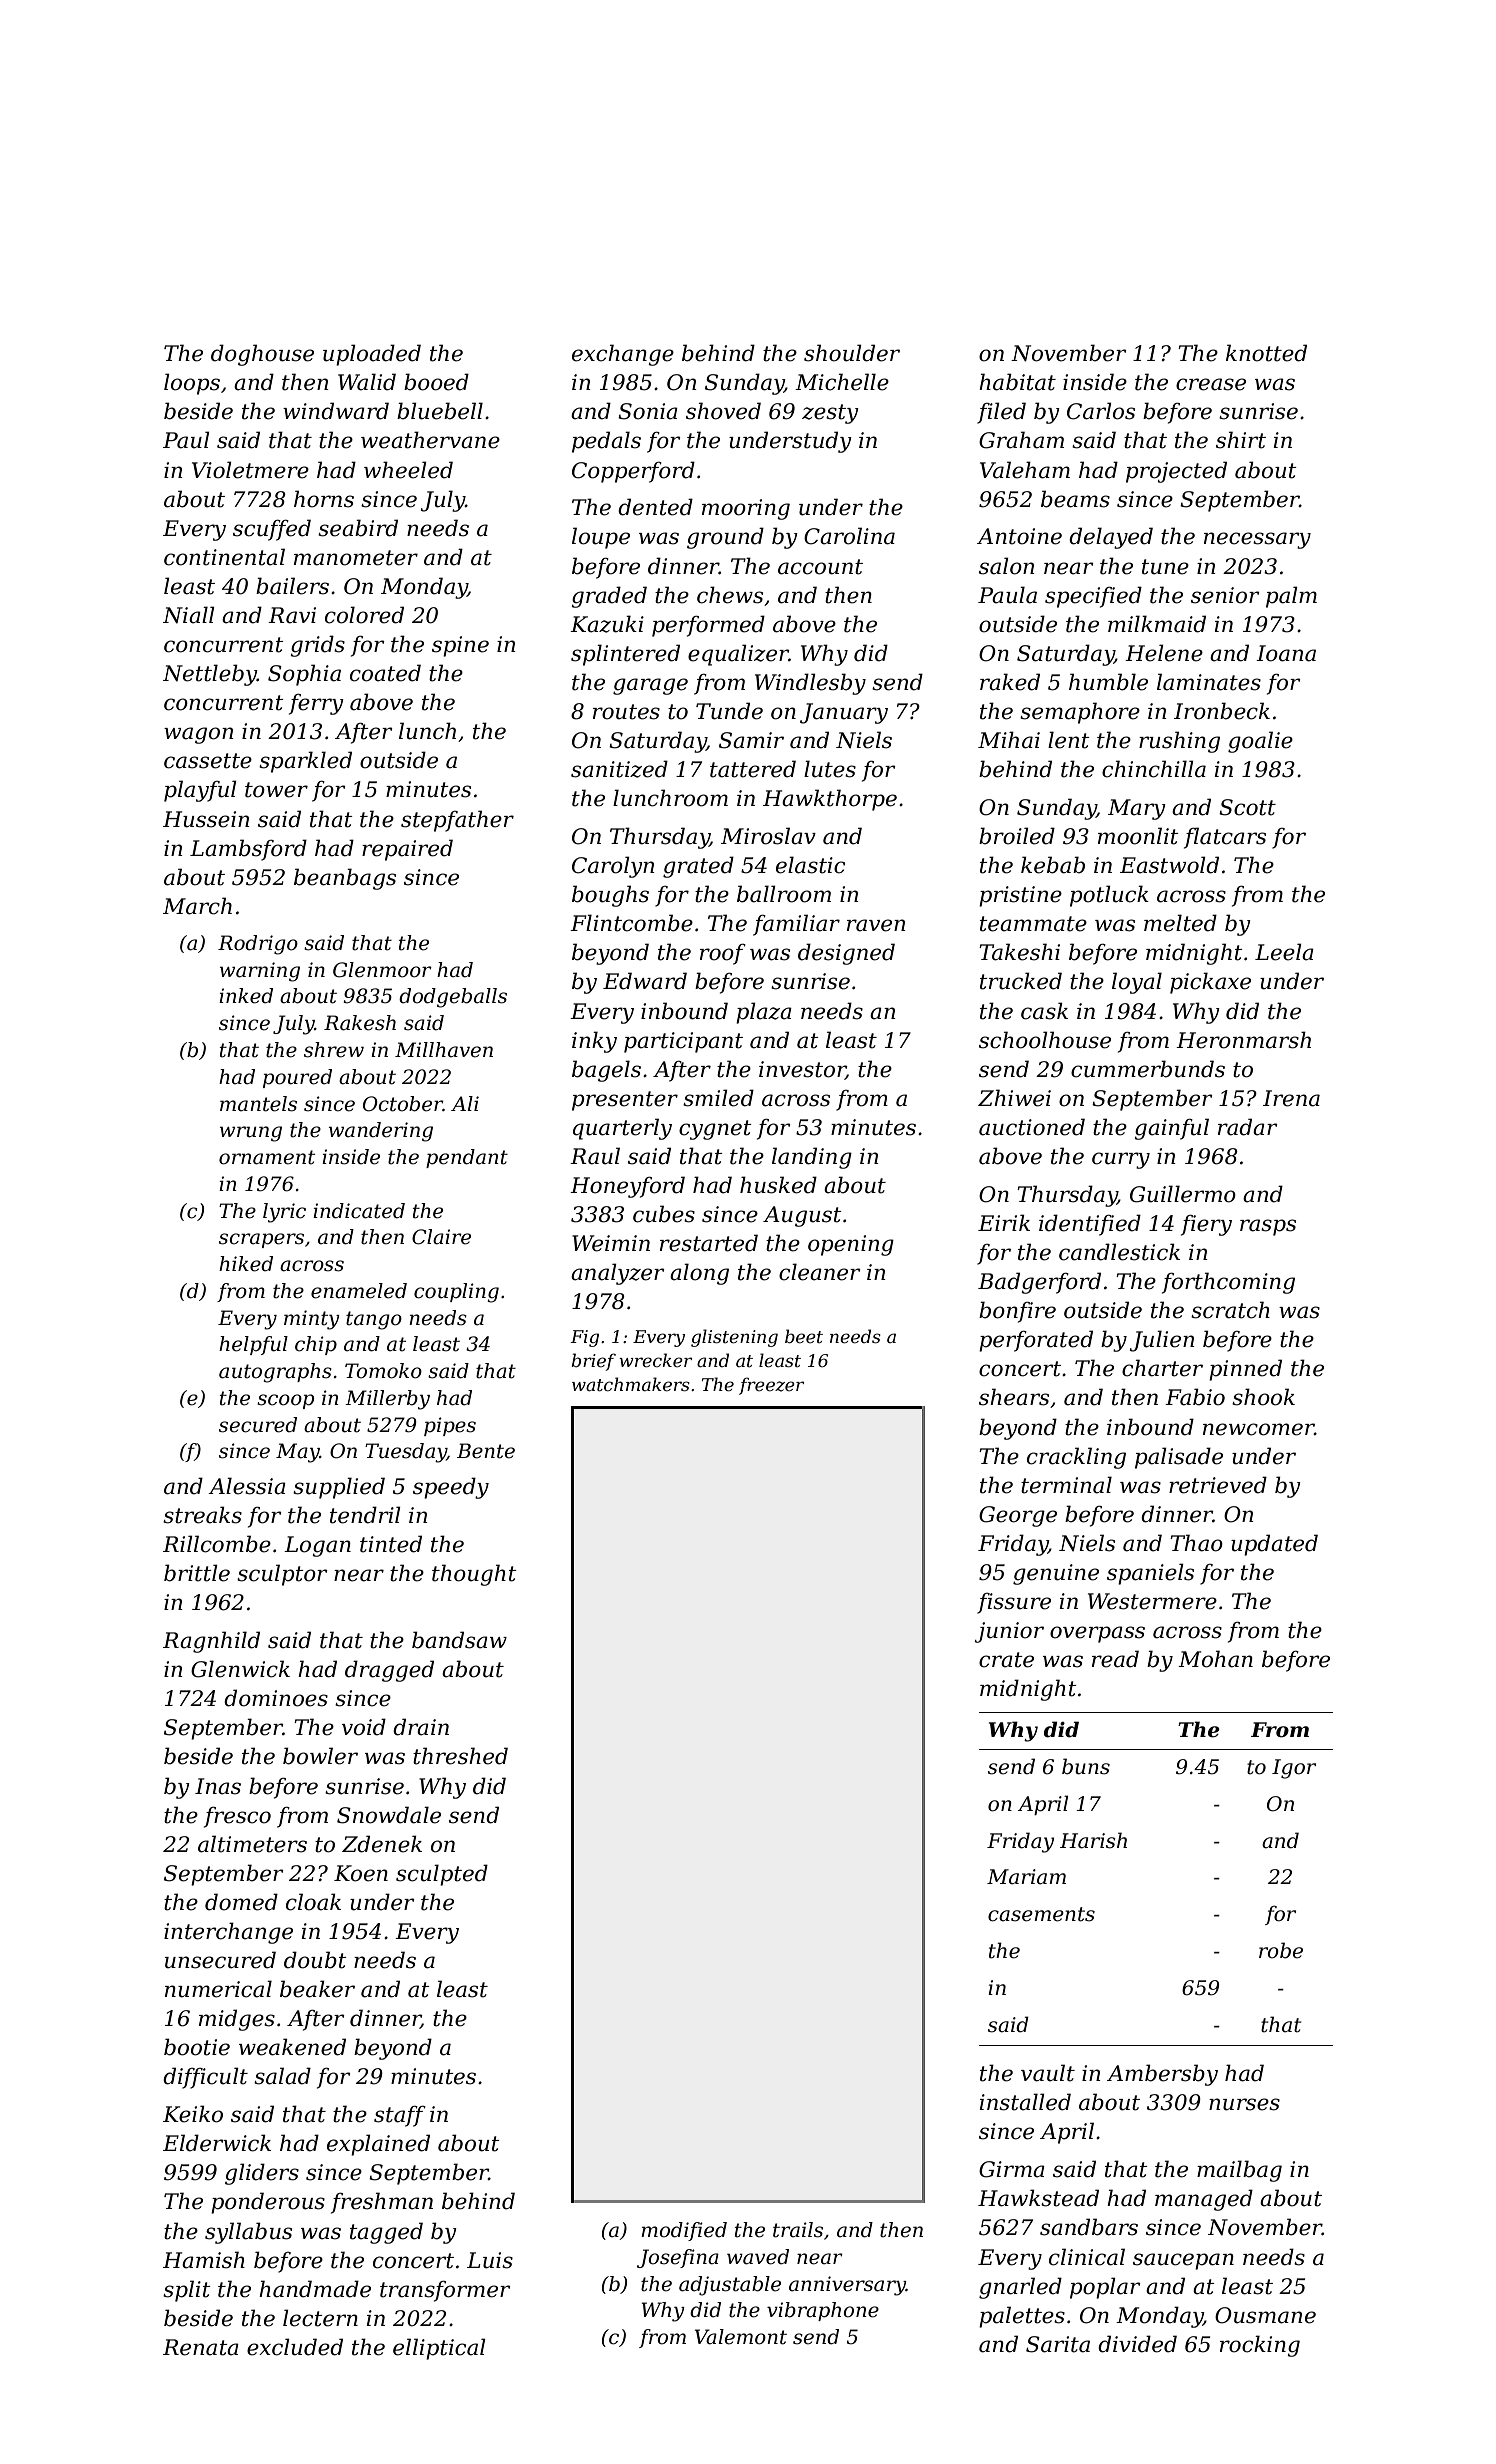  I want to click on wrung, so click(251, 1134).
